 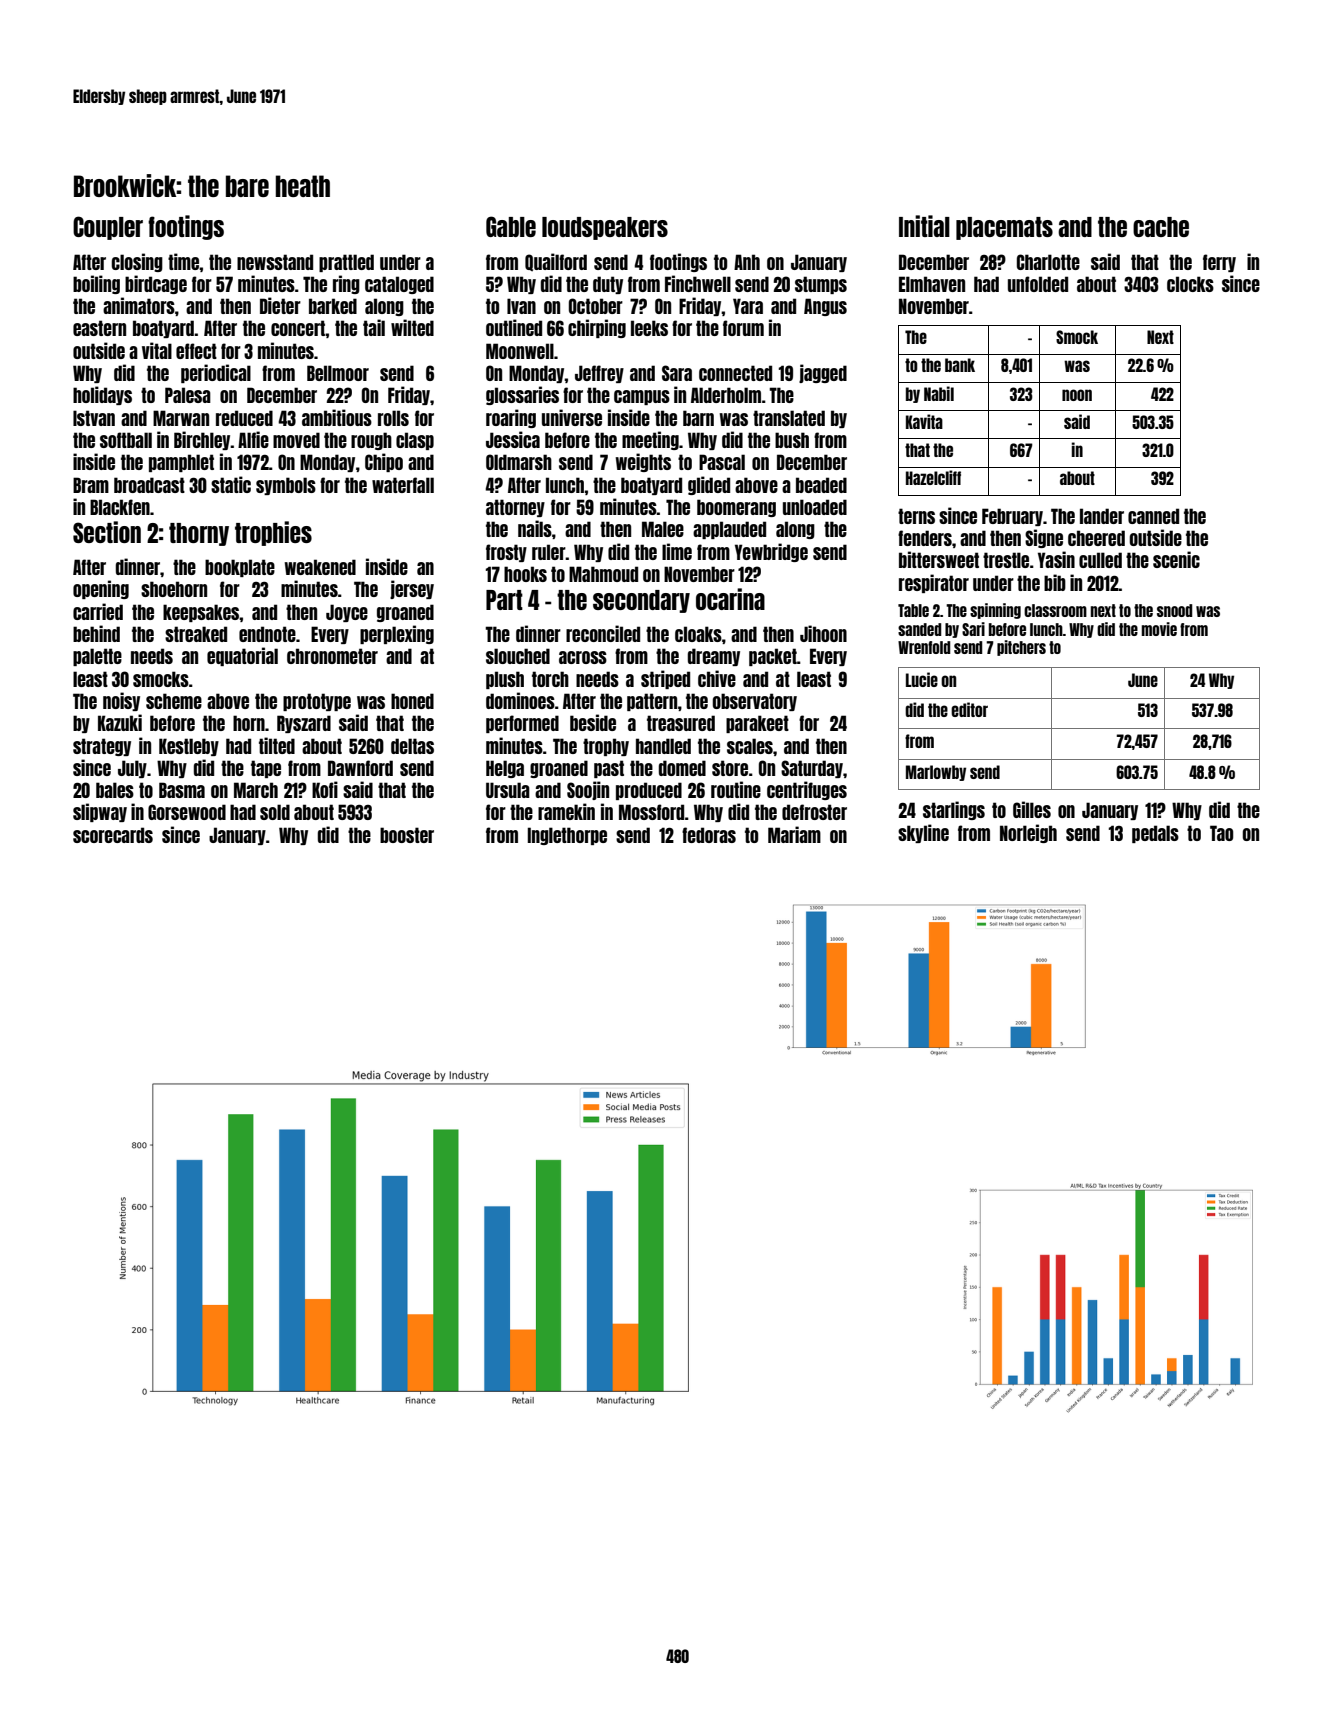 I want to click on clocks, so click(x=1190, y=284).
